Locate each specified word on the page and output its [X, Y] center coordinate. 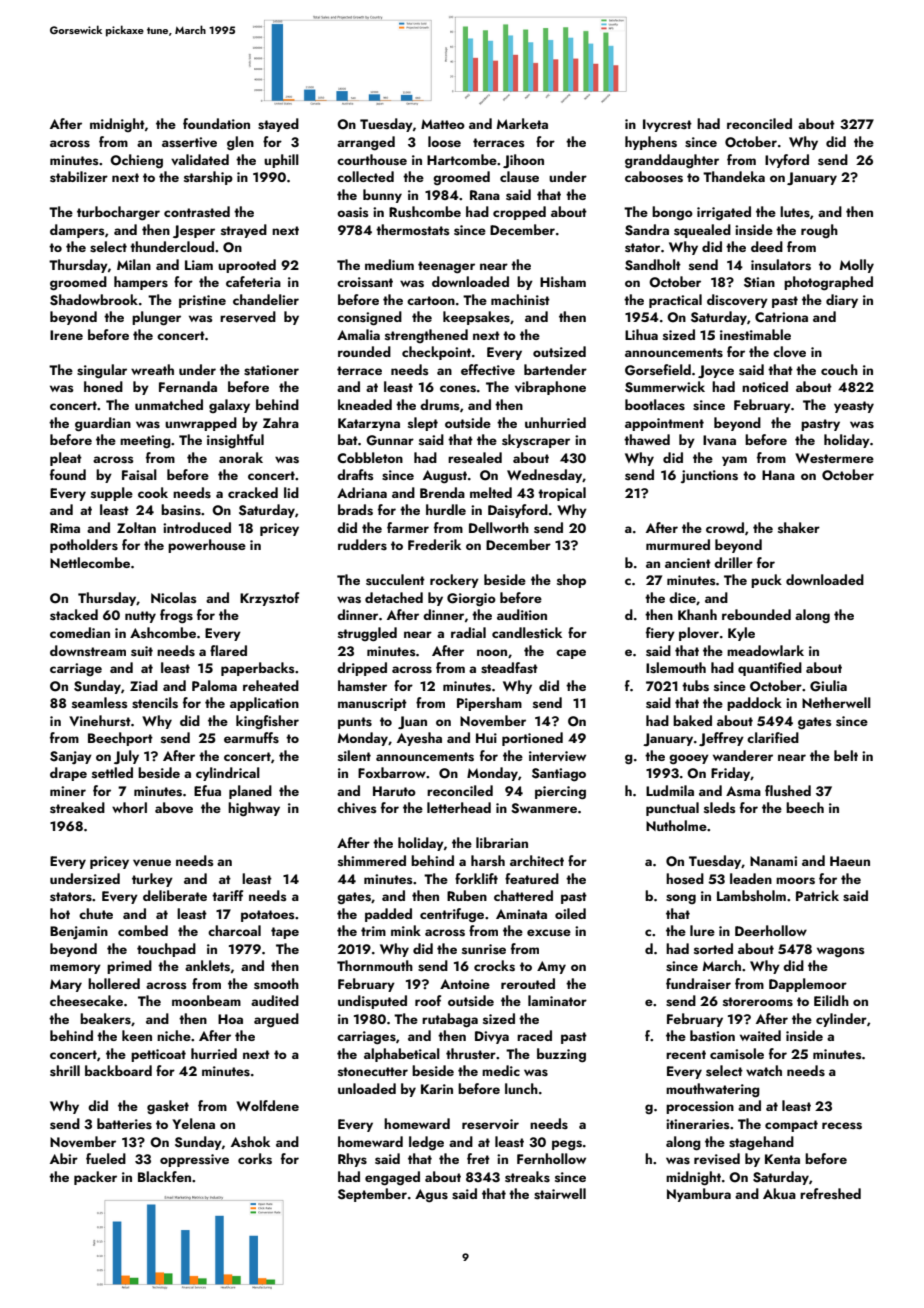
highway [254, 809]
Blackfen [164, 1176]
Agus [431, 1196]
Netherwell [836, 702]
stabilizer [79, 177]
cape [571, 654]
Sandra [647, 230]
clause [519, 177]
